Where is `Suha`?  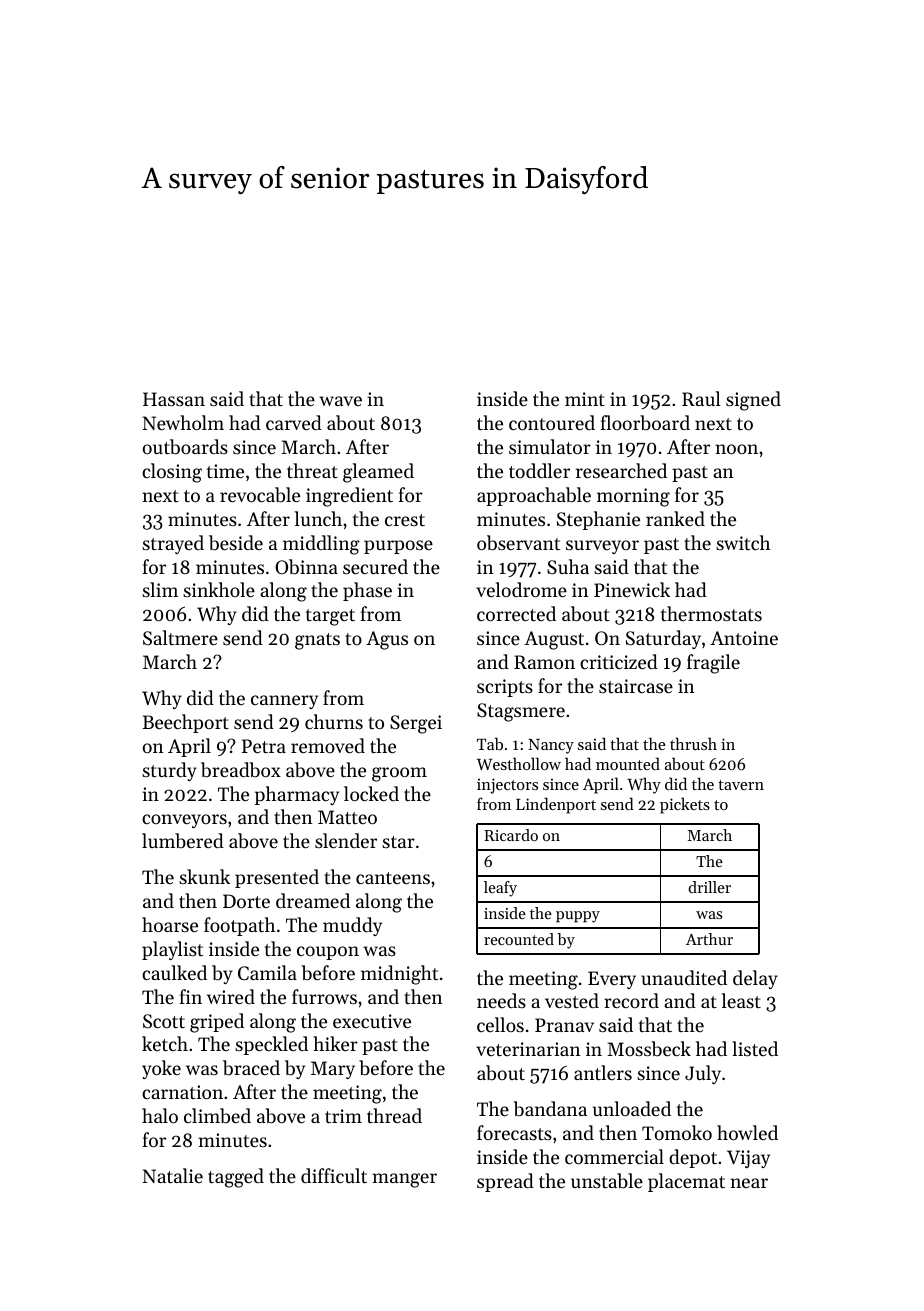 Suha is located at coordinates (568, 567).
